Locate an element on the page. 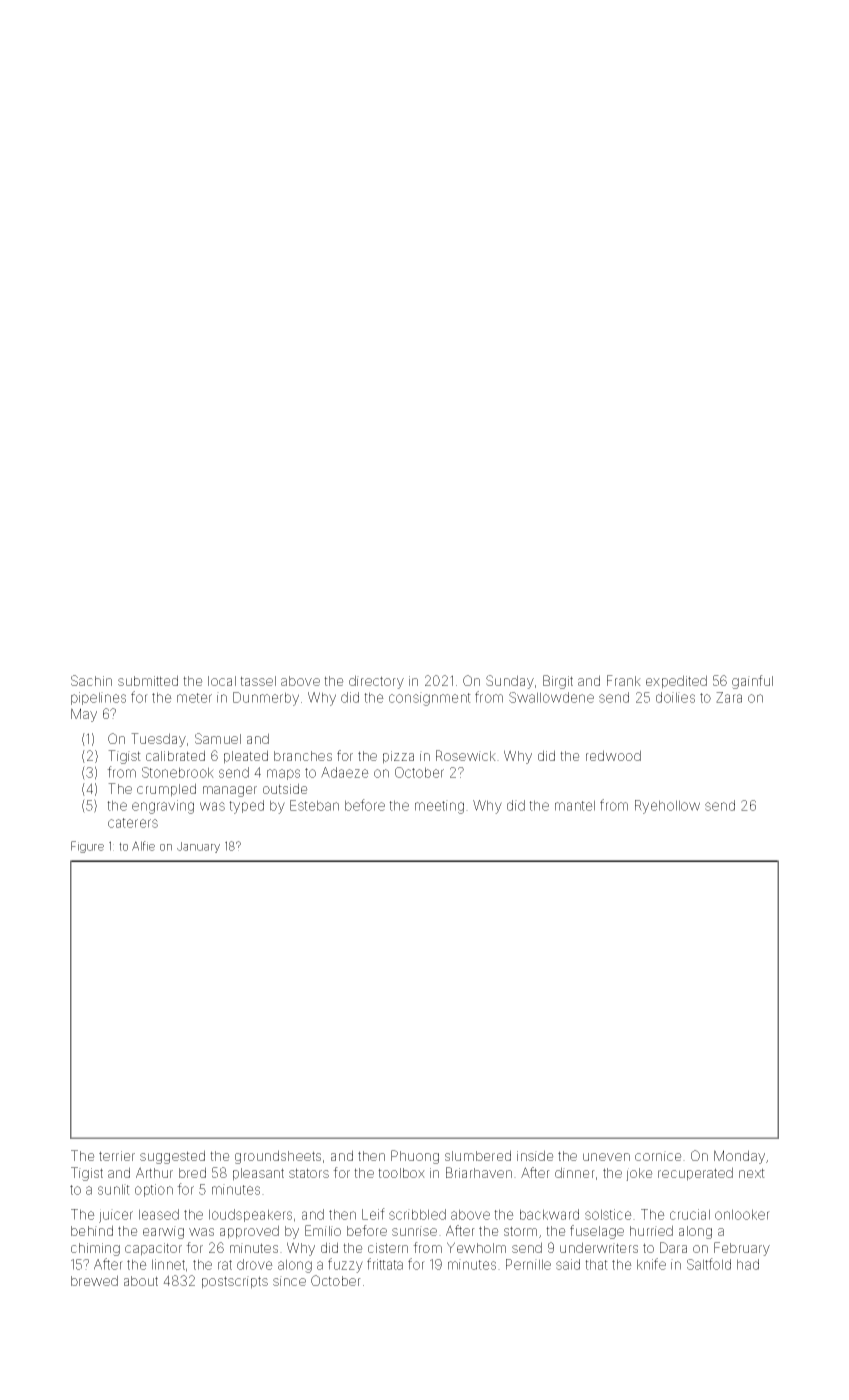 This document has height=1400, width=849. Rosewick is located at coordinates (466, 755).
